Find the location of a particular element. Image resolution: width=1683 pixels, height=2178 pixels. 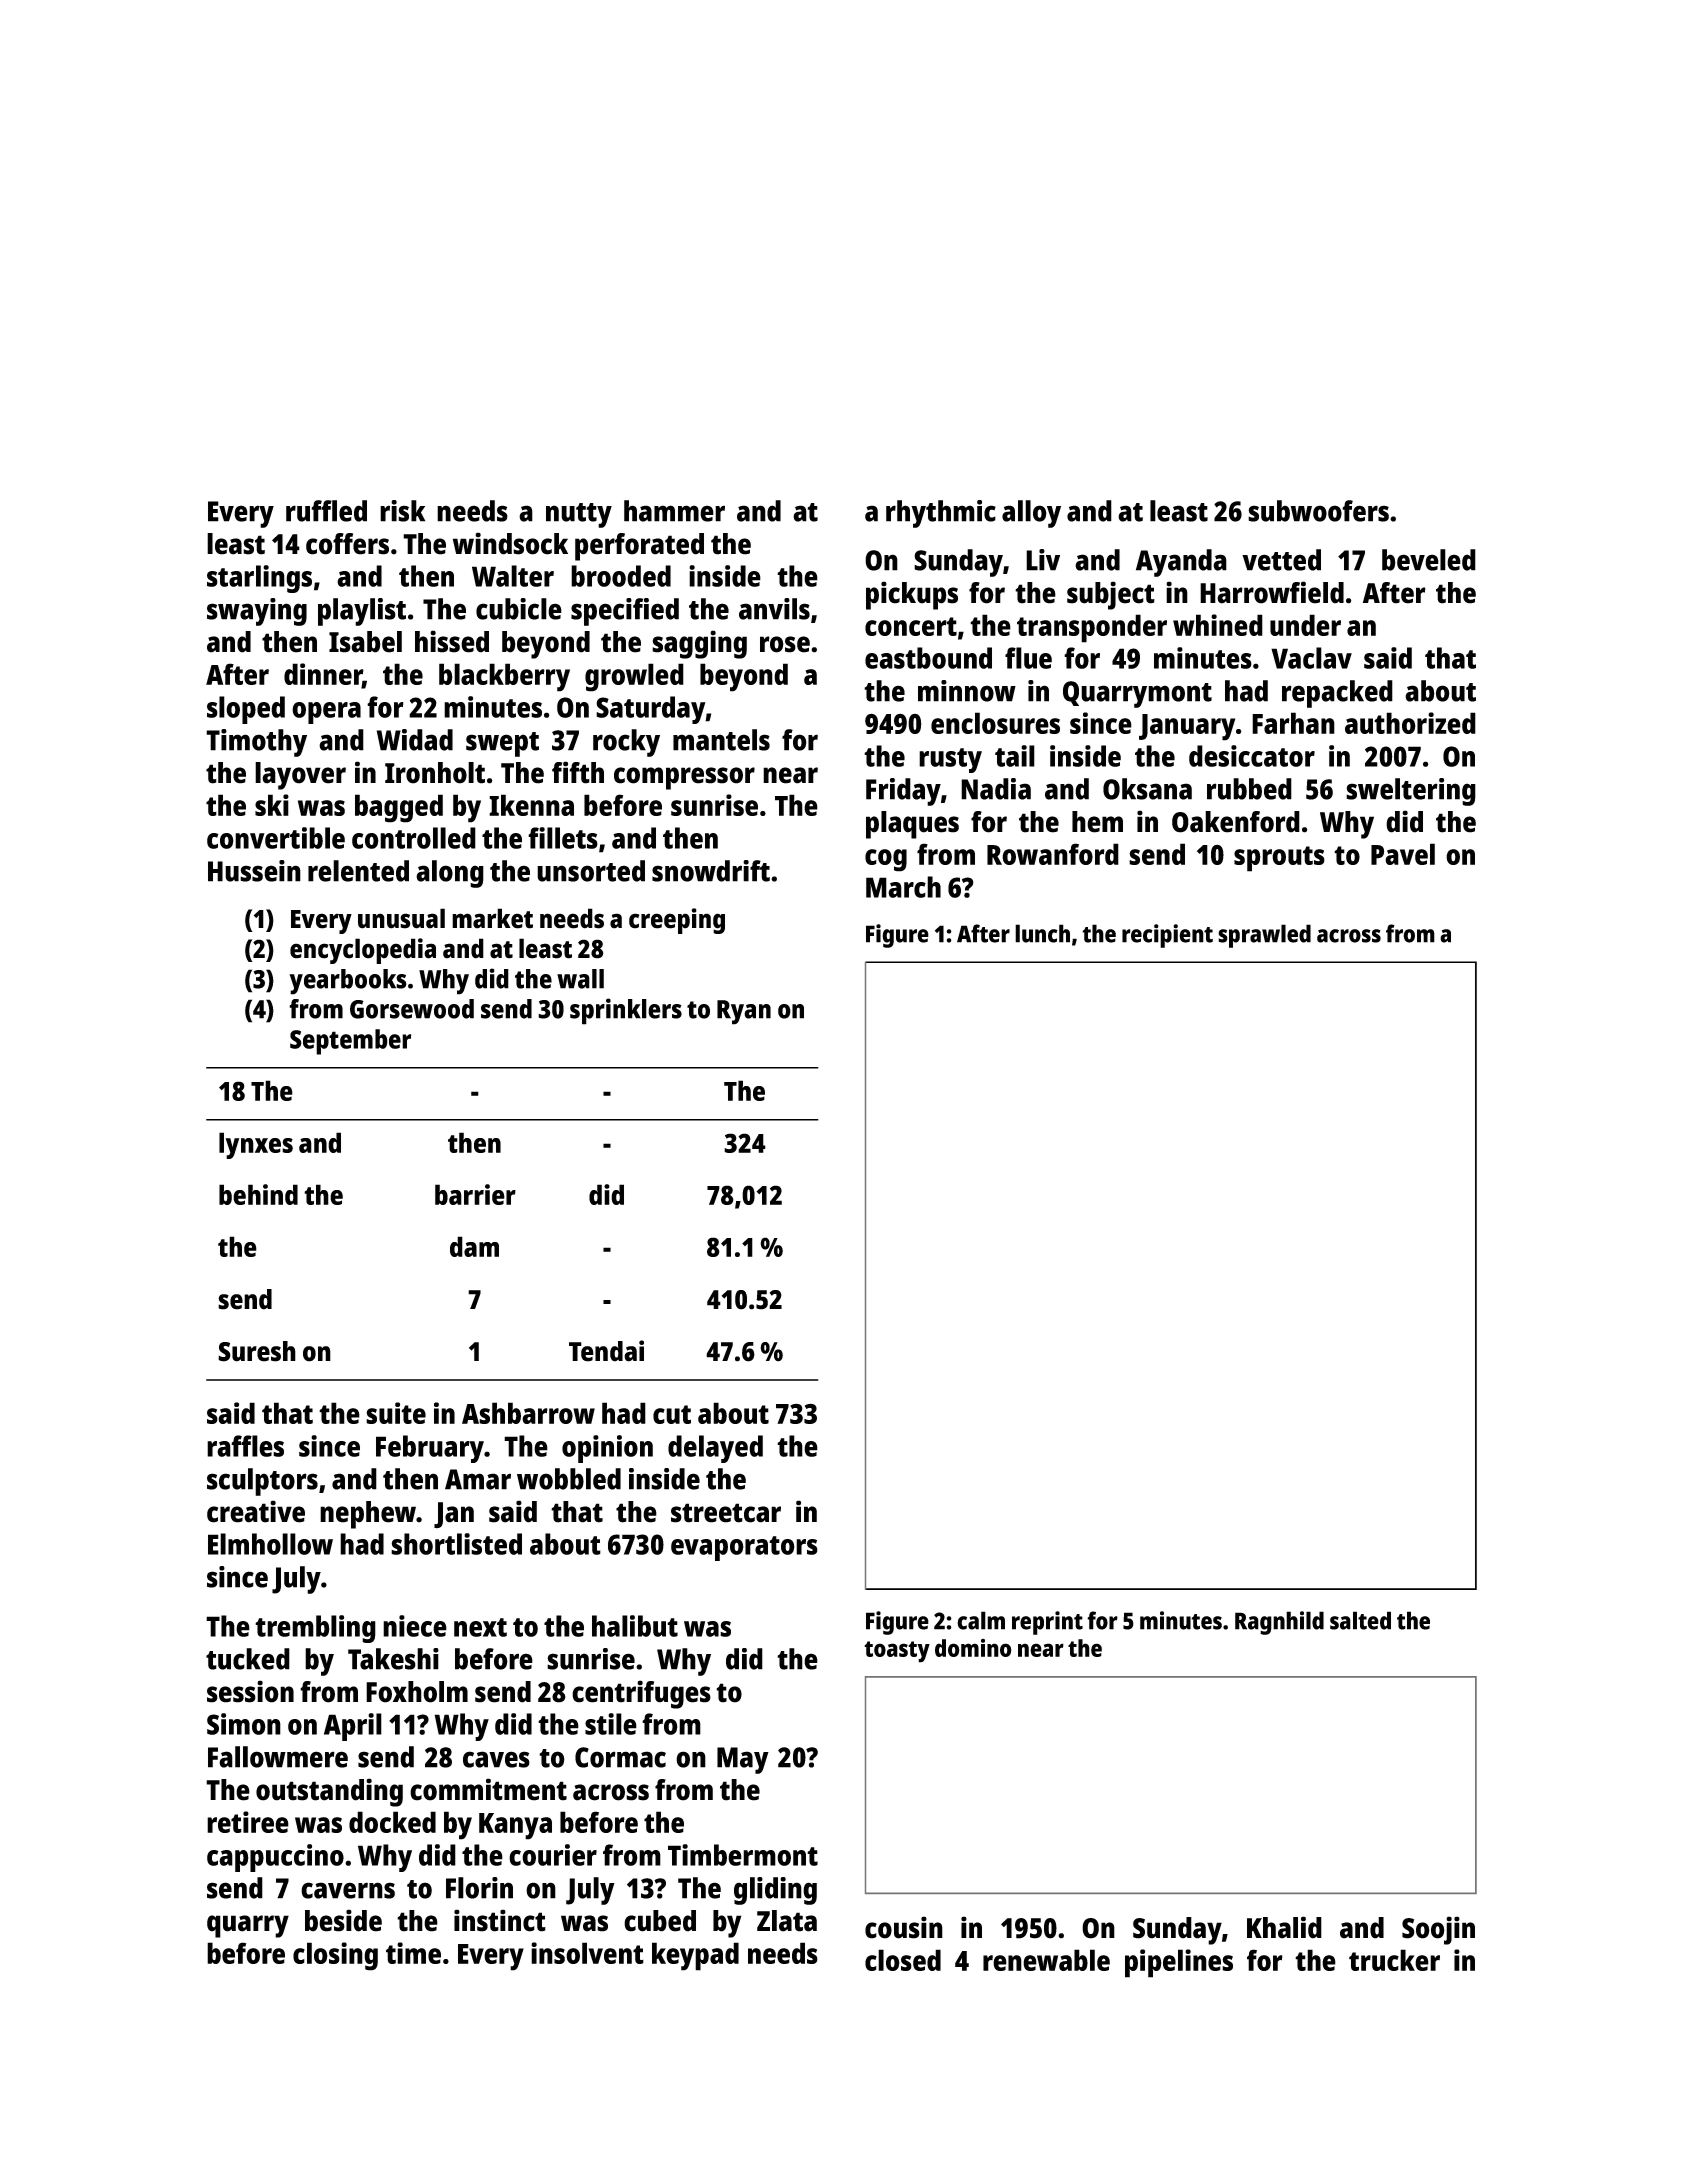

subwoofers is located at coordinates (1318, 511).
